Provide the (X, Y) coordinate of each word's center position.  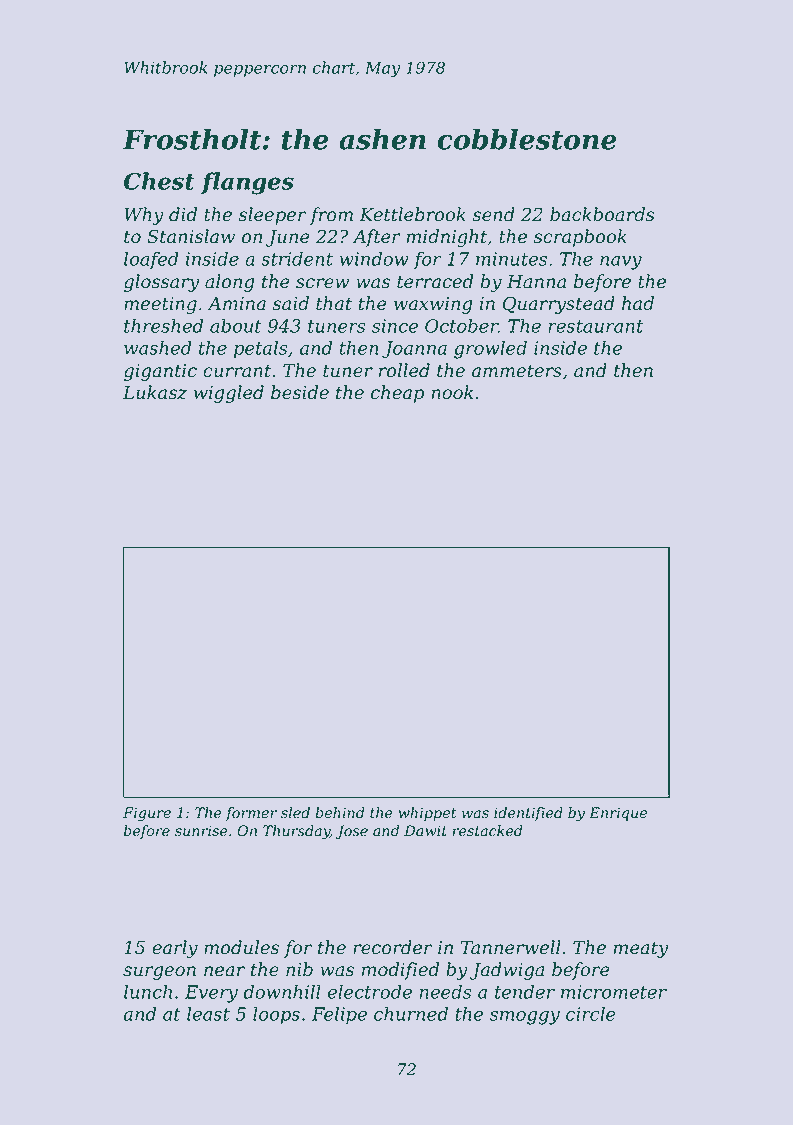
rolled (404, 370)
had (638, 303)
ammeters (517, 371)
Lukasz (155, 392)
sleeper (272, 216)
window (374, 259)
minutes (511, 259)
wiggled (229, 394)
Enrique (618, 814)
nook (452, 392)
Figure (147, 814)
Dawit (425, 831)
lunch (148, 992)
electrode (369, 992)
